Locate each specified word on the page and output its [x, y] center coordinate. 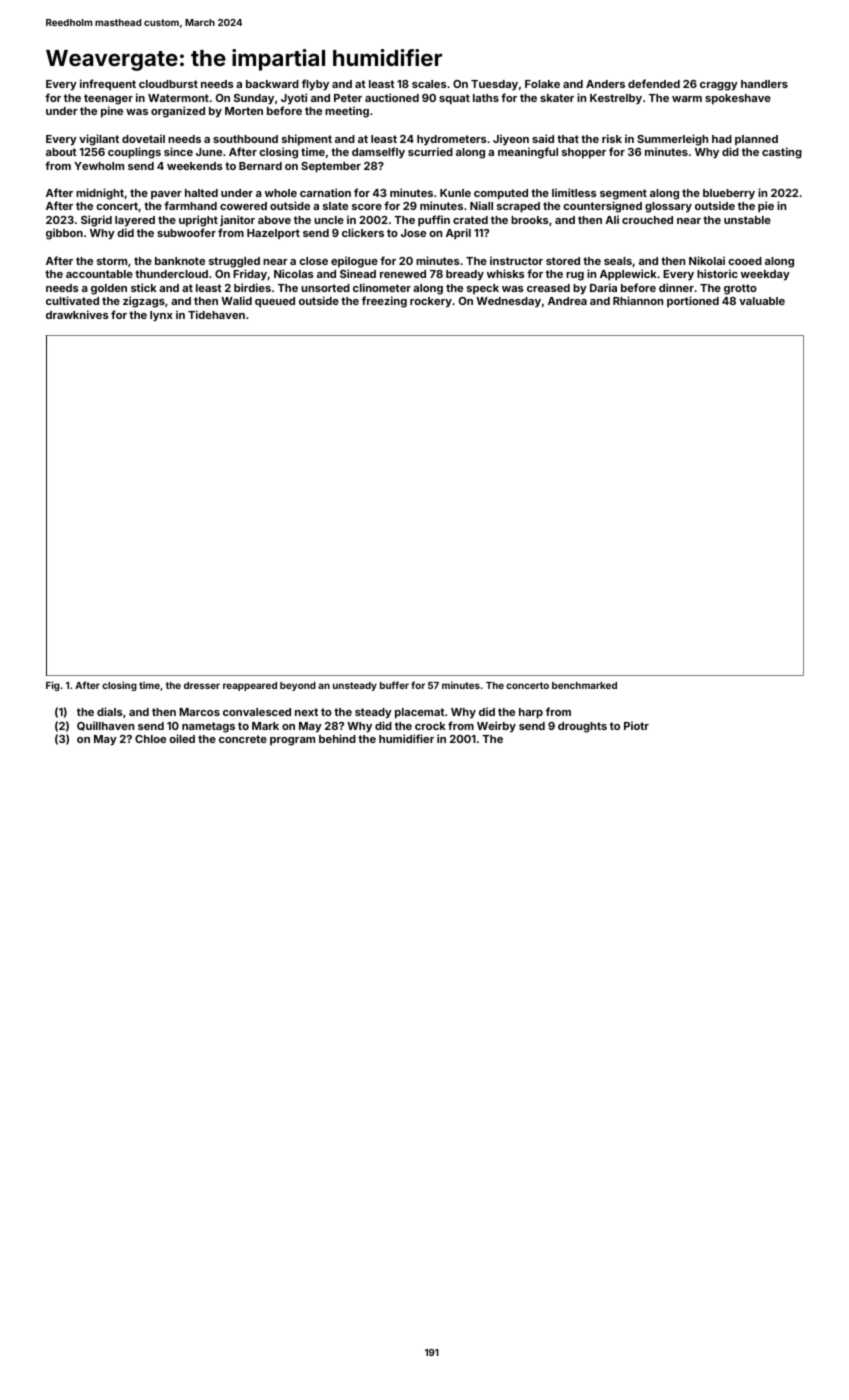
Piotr [636, 725]
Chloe [150, 739]
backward [272, 84]
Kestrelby [616, 99]
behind [337, 738]
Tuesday [494, 85]
